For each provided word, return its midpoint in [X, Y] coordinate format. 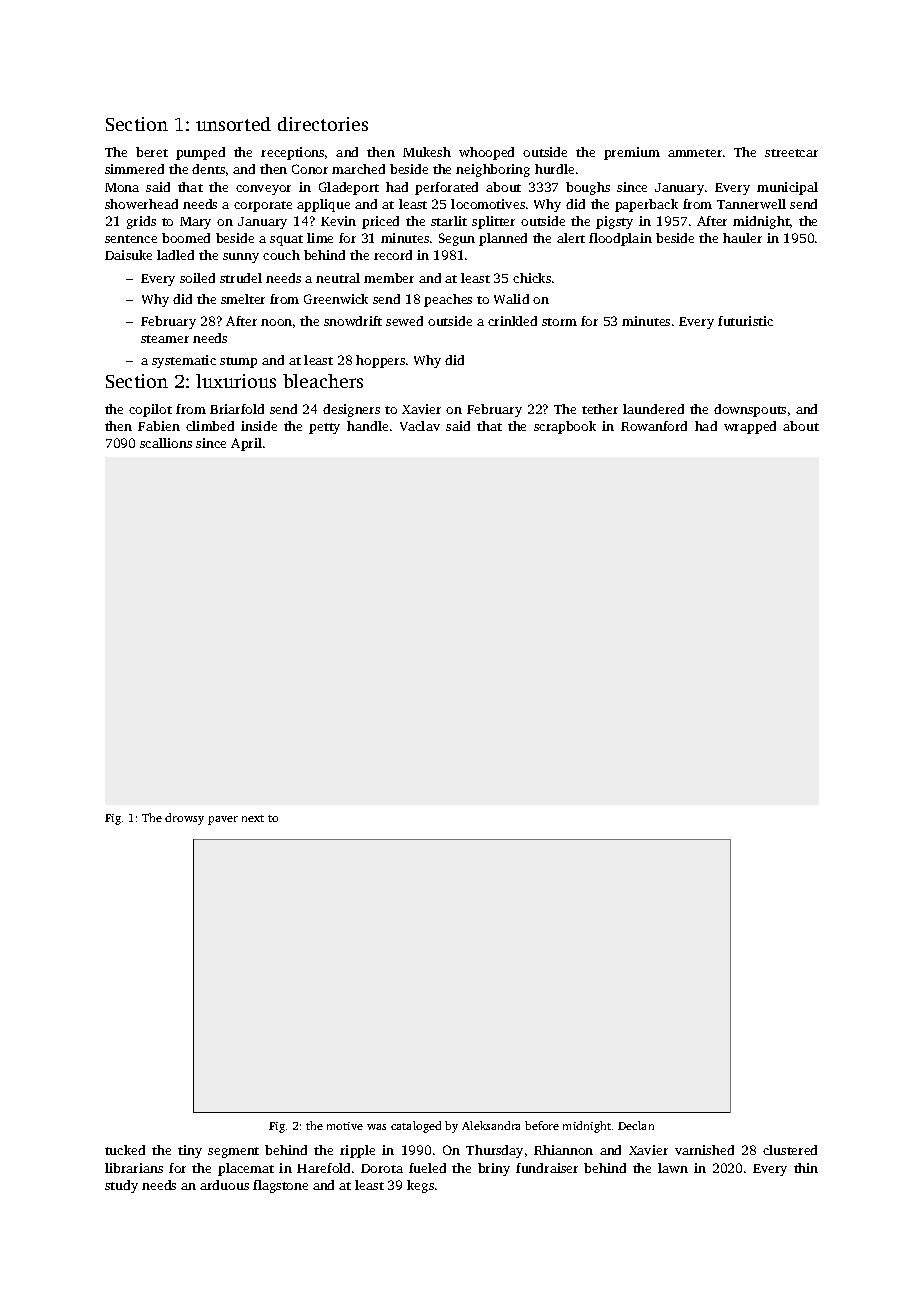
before [542, 1125]
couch [281, 255]
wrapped [750, 427]
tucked [125, 1150]
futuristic [745, 321]
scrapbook [565, 427]
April [246, 444]
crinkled [512, 321]
